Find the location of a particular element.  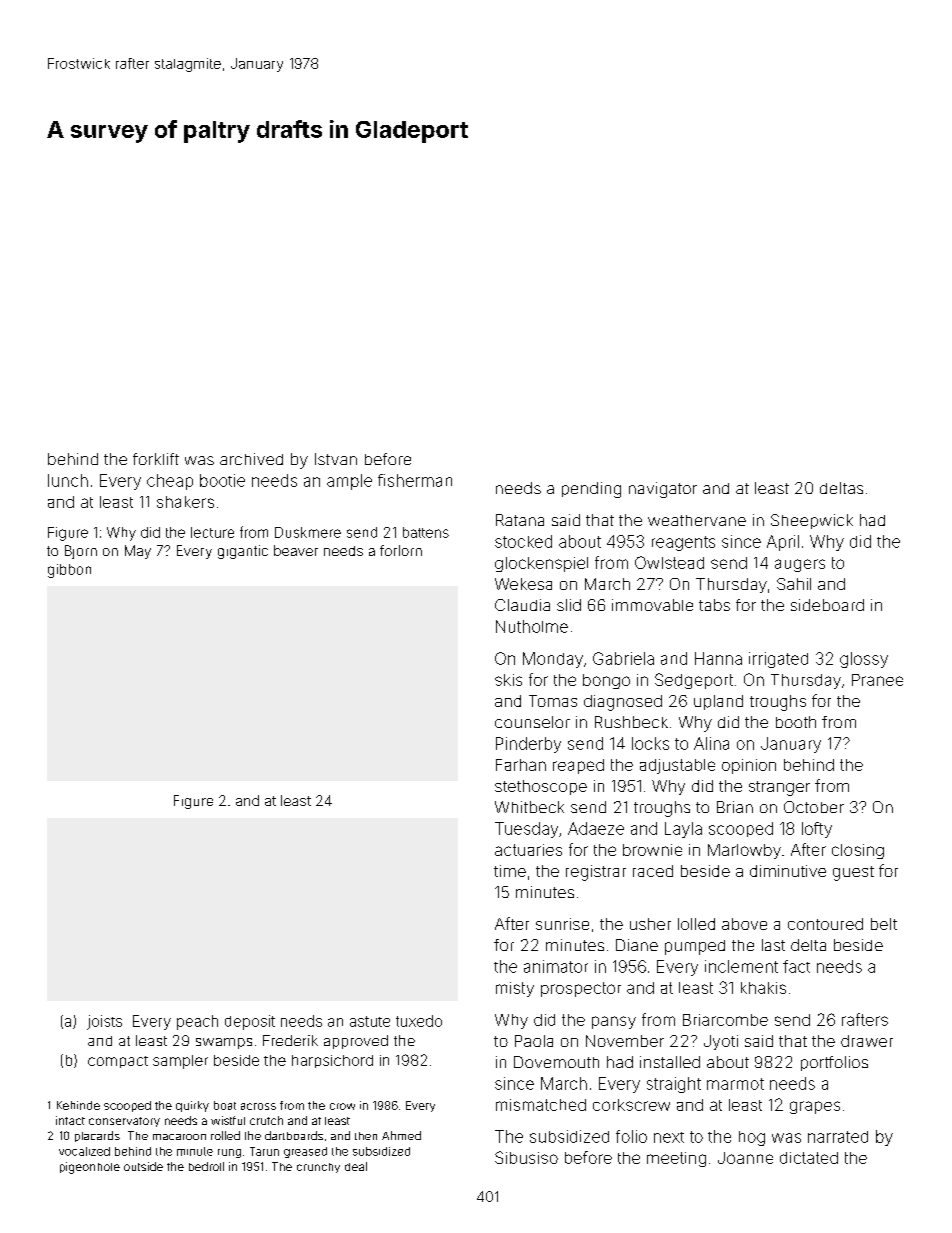

Istvan is located at coordinates (336, 459).
